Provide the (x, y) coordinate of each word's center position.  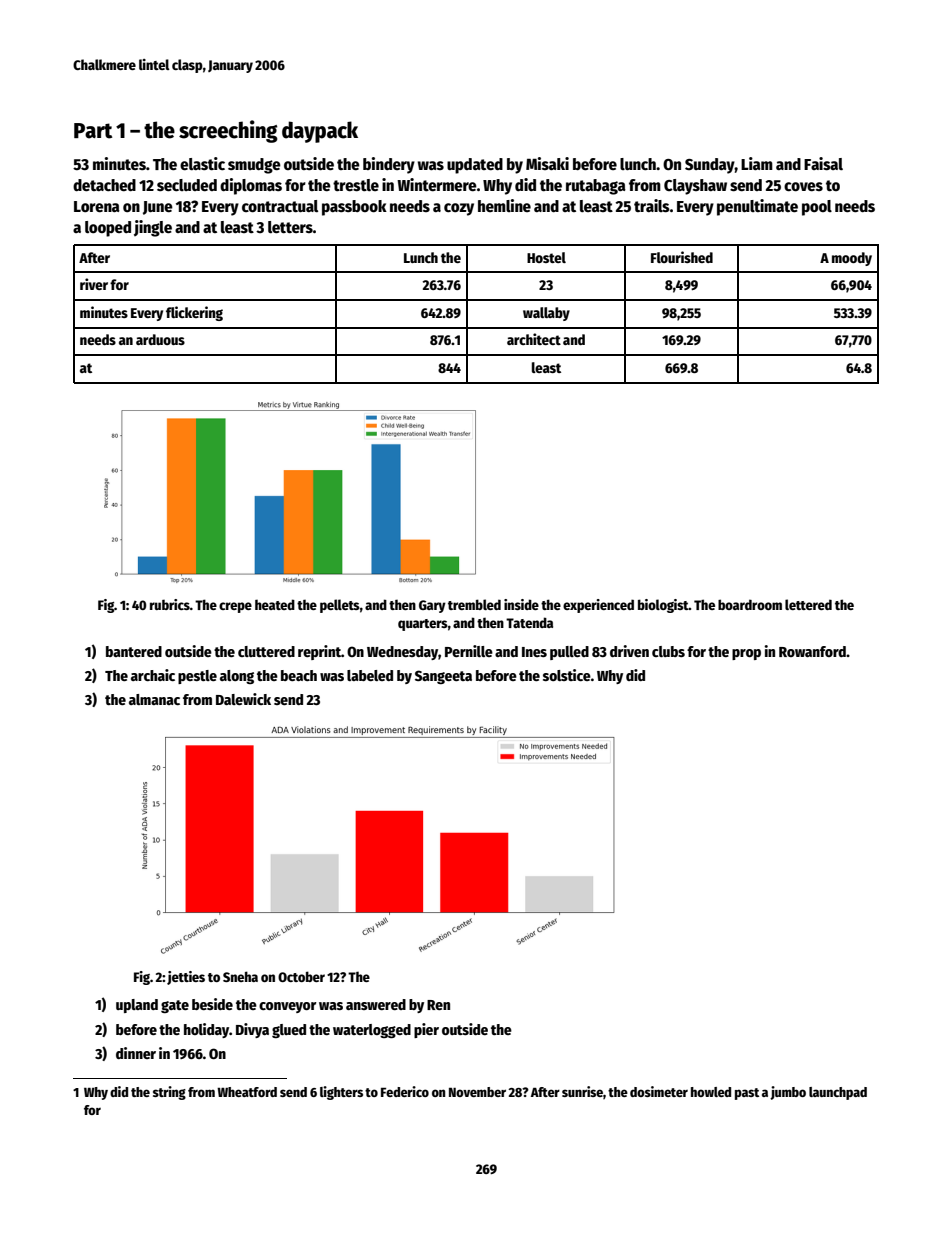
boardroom (750, 604)
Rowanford (812, 651)
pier (426, 1030)
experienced (598, 606)
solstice (567, 675)
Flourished (682, 257)
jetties (186, 978)
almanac (154, 699)
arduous (160, 339)
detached (104, 185)
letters (290, 227)
